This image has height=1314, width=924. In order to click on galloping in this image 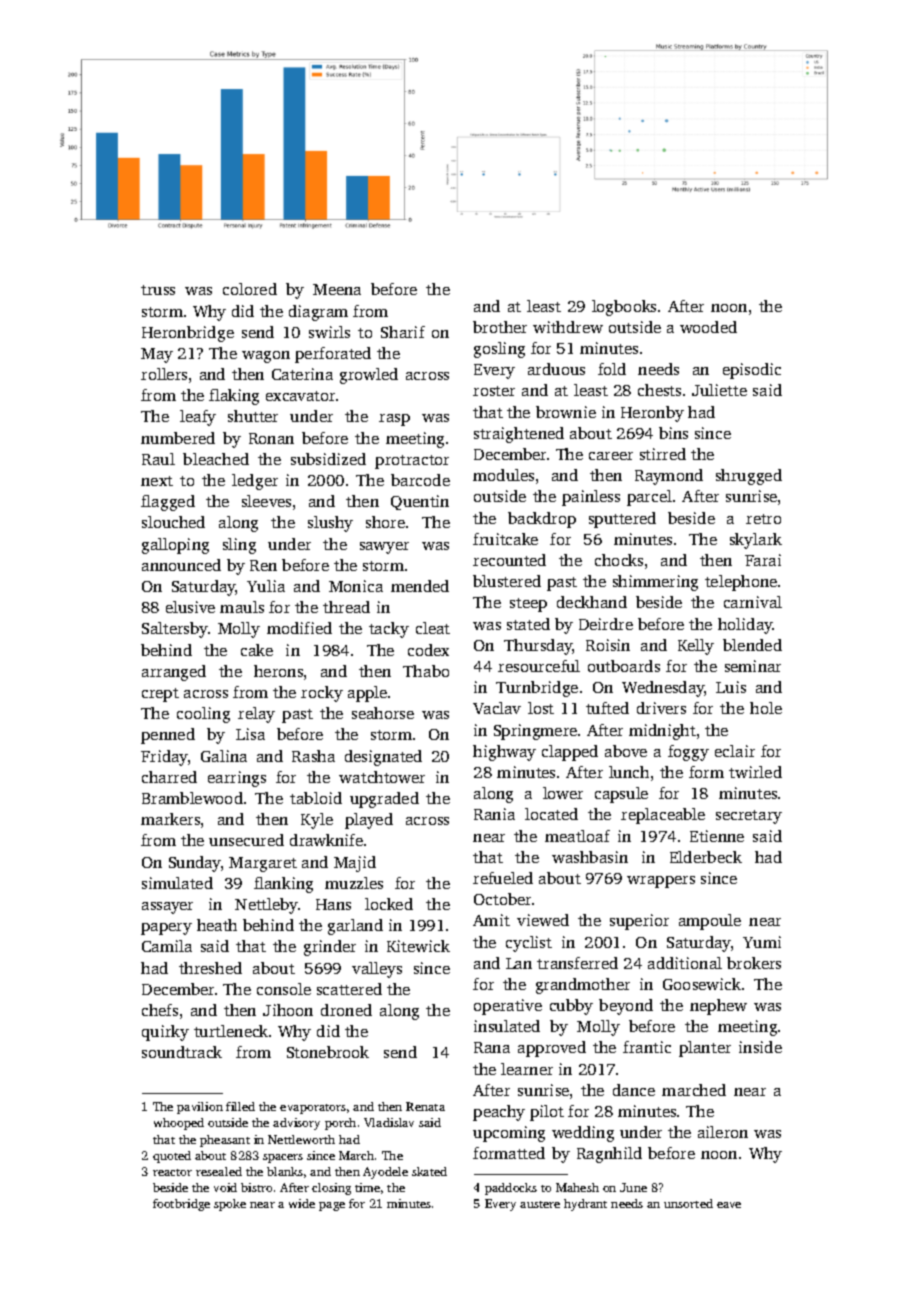, I will do `click(175, 546)`.
